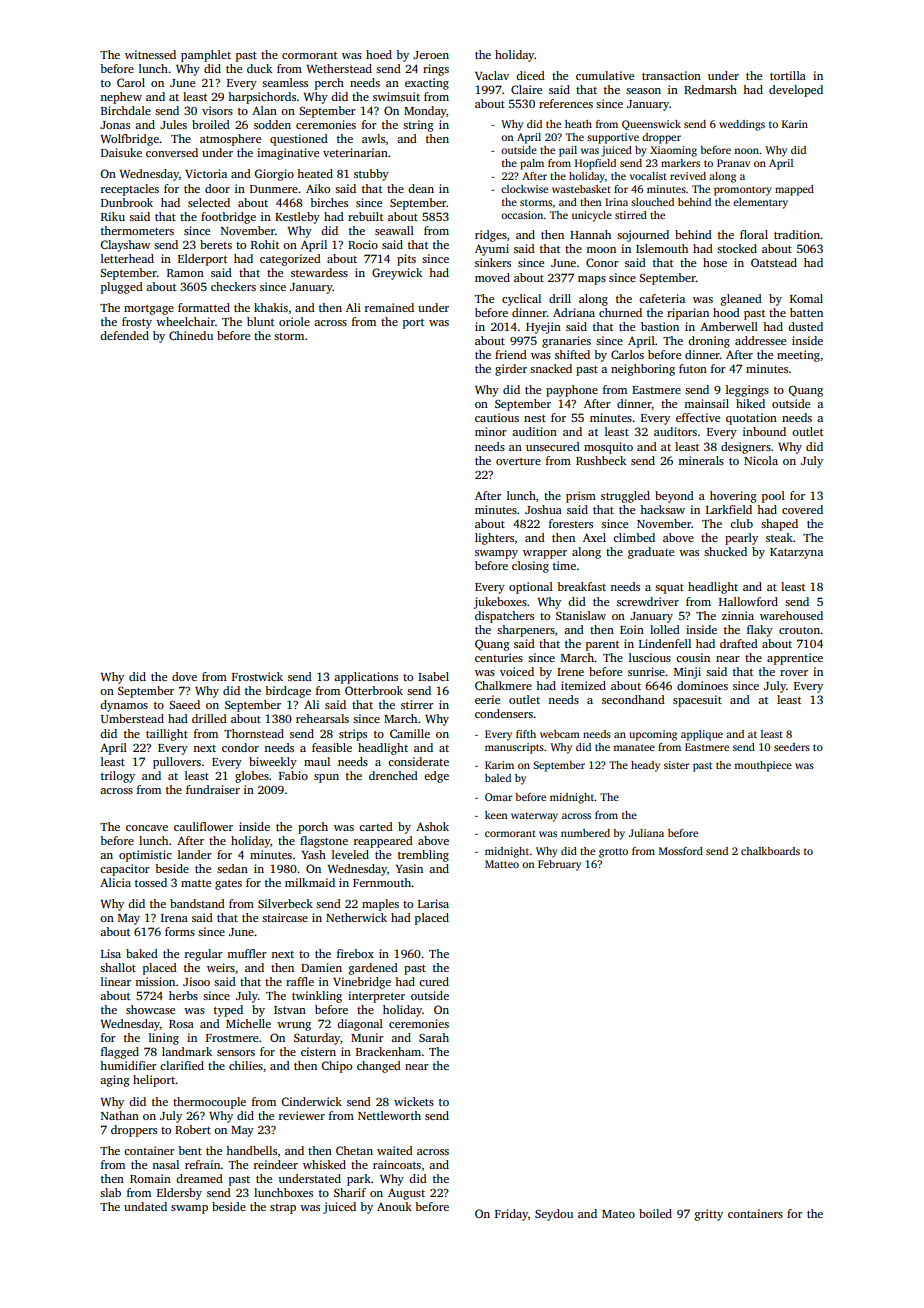 The height and width of the screenshot is (1308, 924). What do you see at coordinates (115, 1081) in the screenshot?
I see `aging` at bounding box center [115, 1081].
